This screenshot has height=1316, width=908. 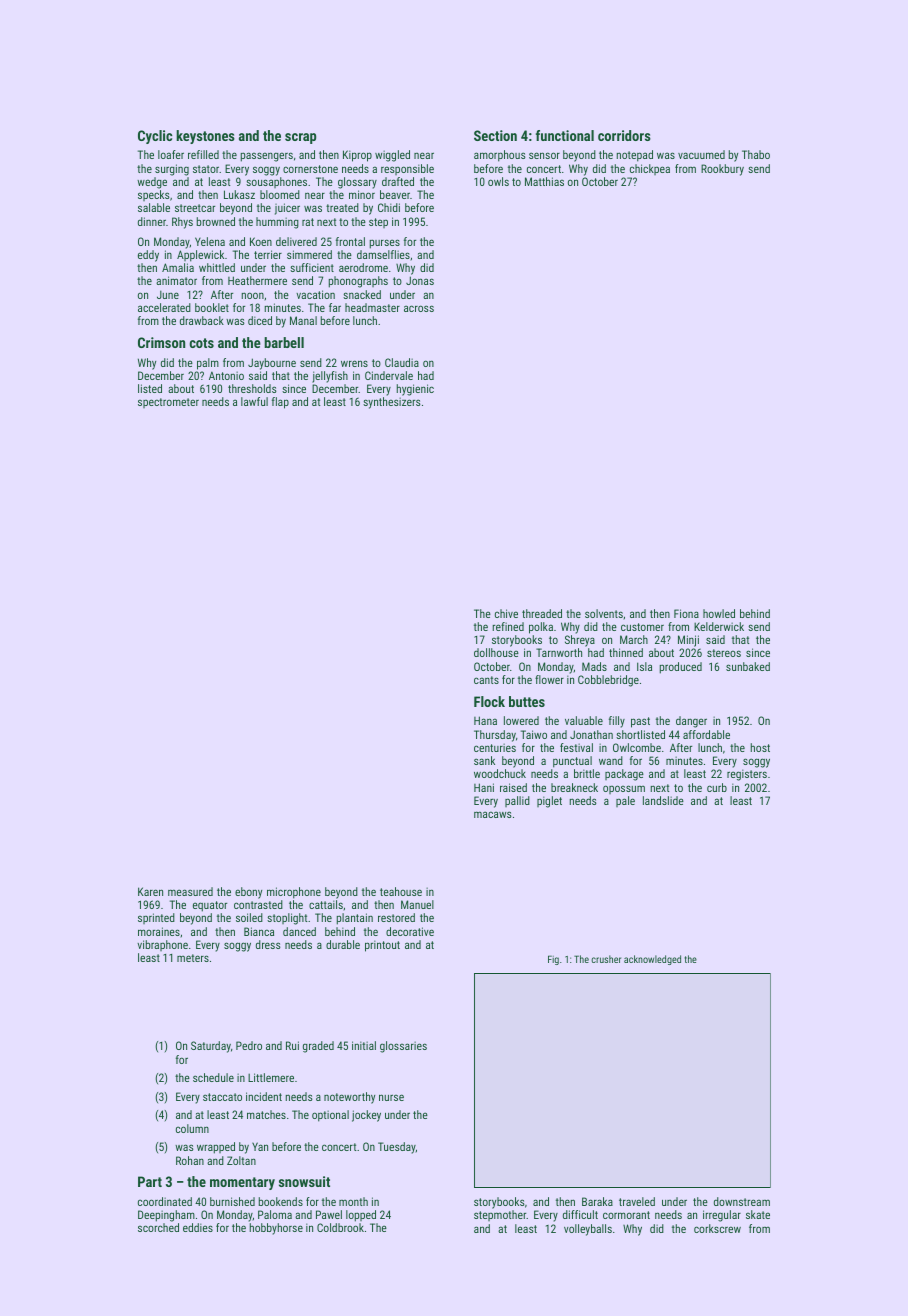 What do you see at coordinates (419, 308) in the screenshot?
I see `across` at bounding box center [419, 308].
